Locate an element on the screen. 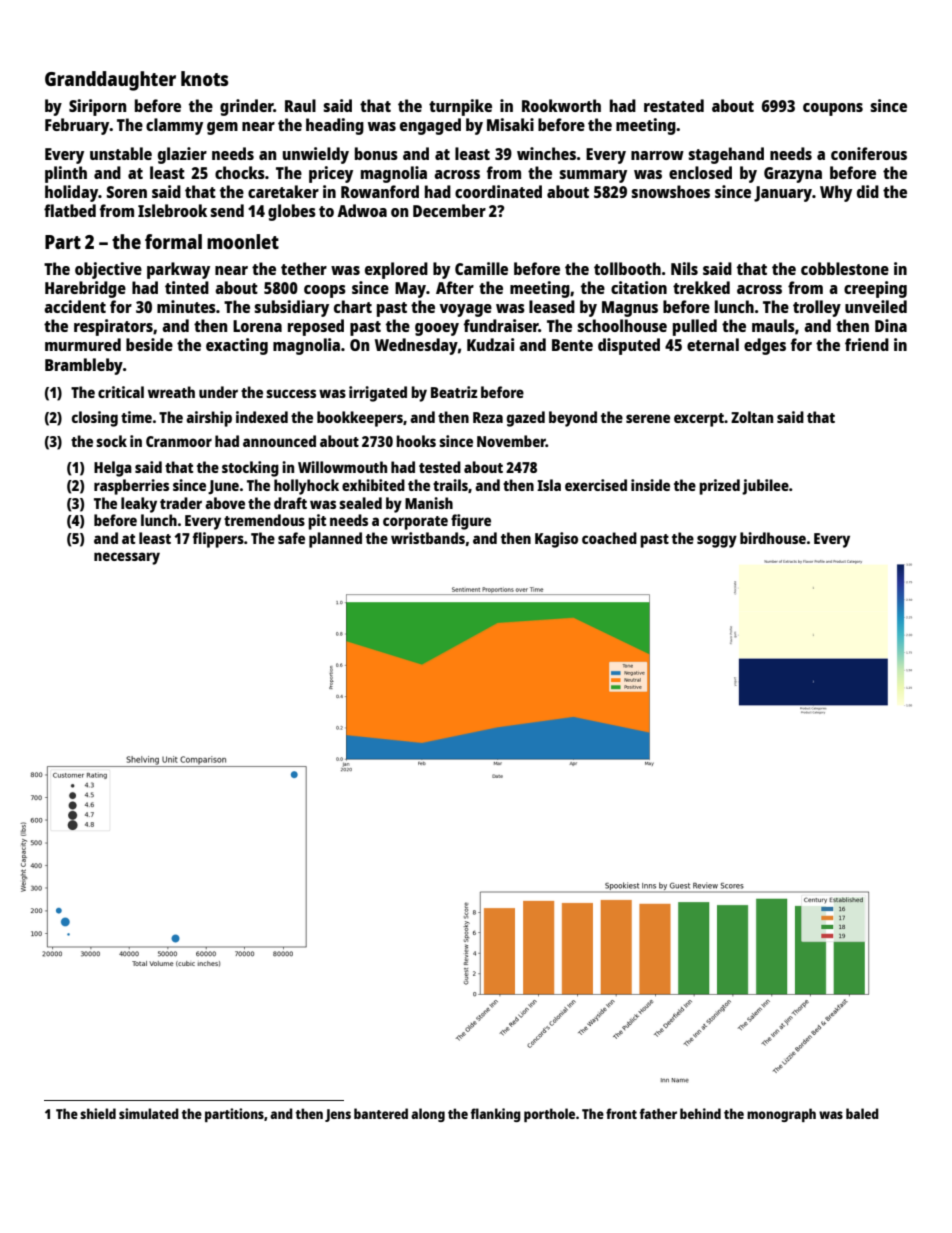  soggy is located at coordinates (717, 541).
